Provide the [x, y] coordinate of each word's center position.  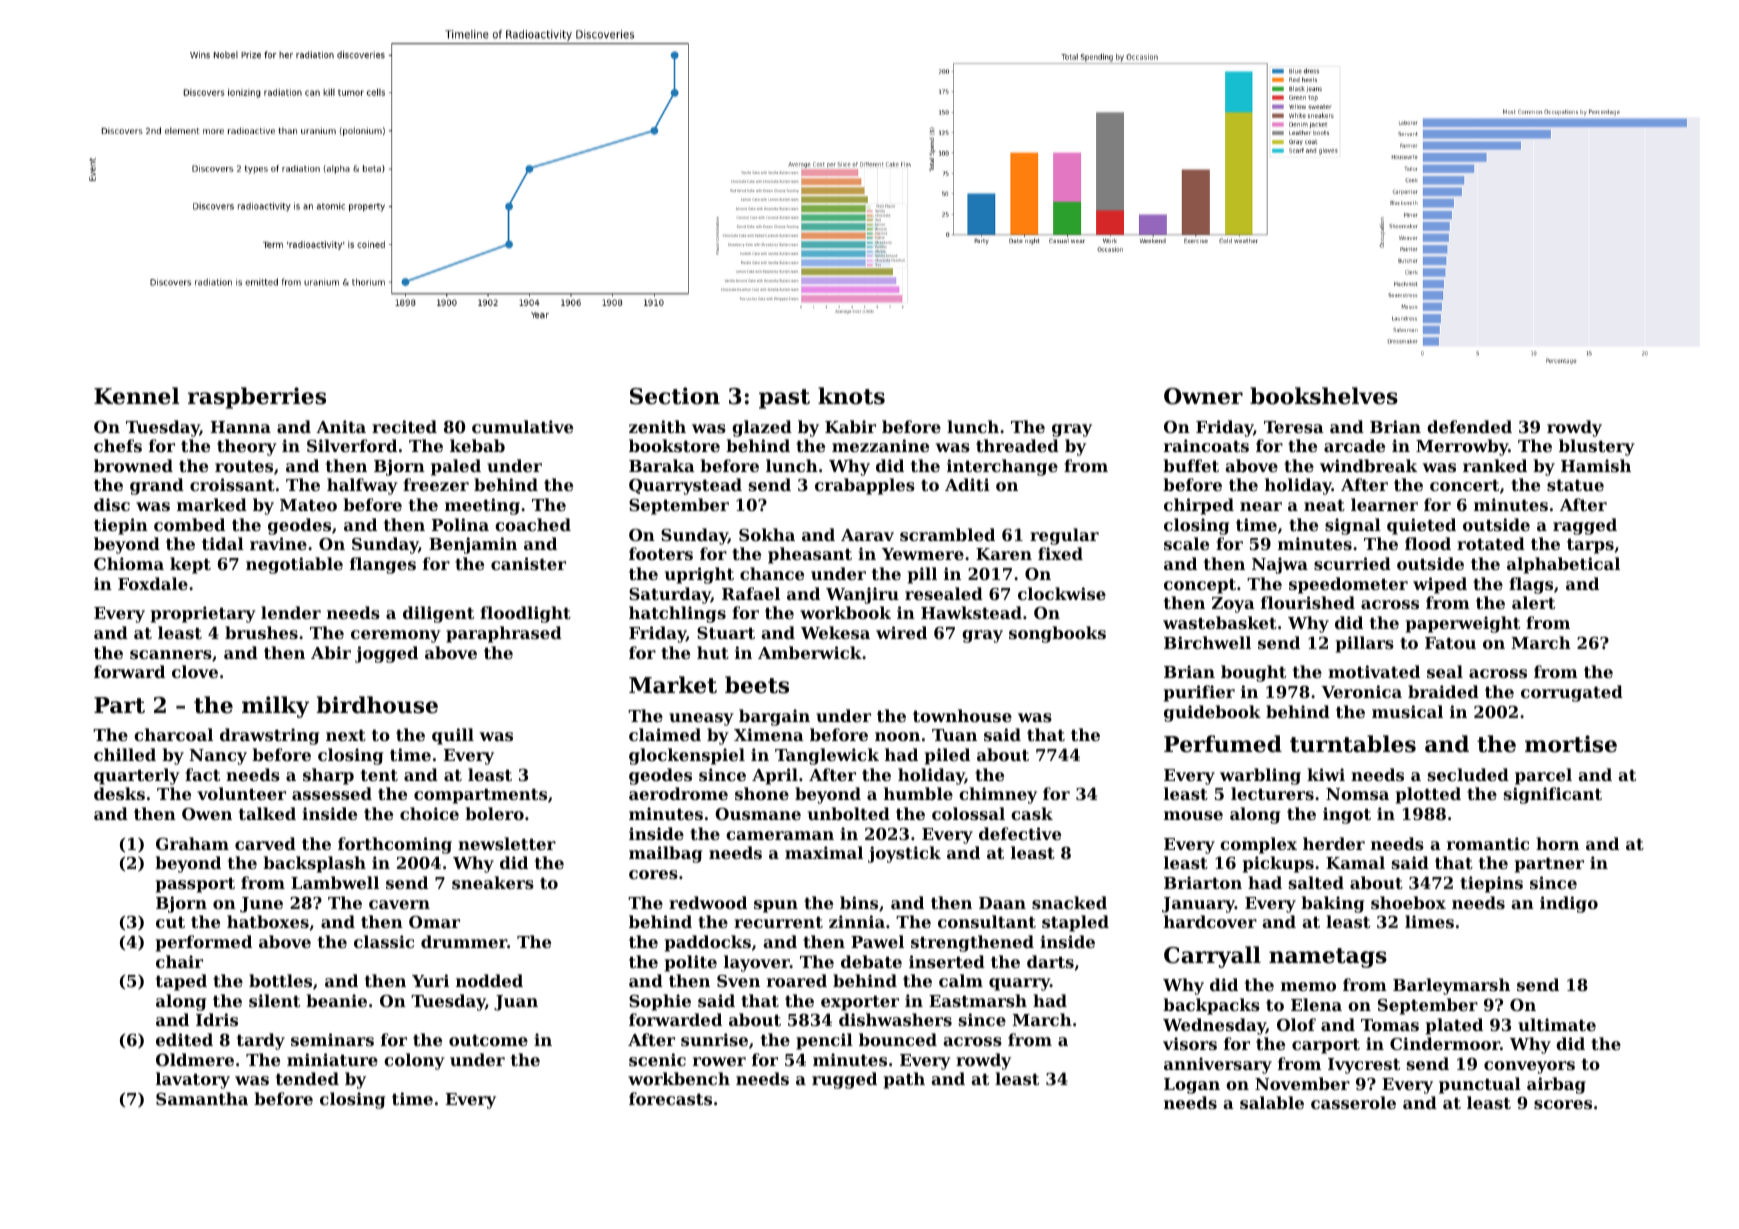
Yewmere [923, 554]
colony [414, 1061]
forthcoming [395, 845]
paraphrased [504, 634]
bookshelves [1324, 396]
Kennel [137, 396]
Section [675, 396]
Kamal [1355, 862]
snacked [1069, 902]
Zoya [1233, 605]
